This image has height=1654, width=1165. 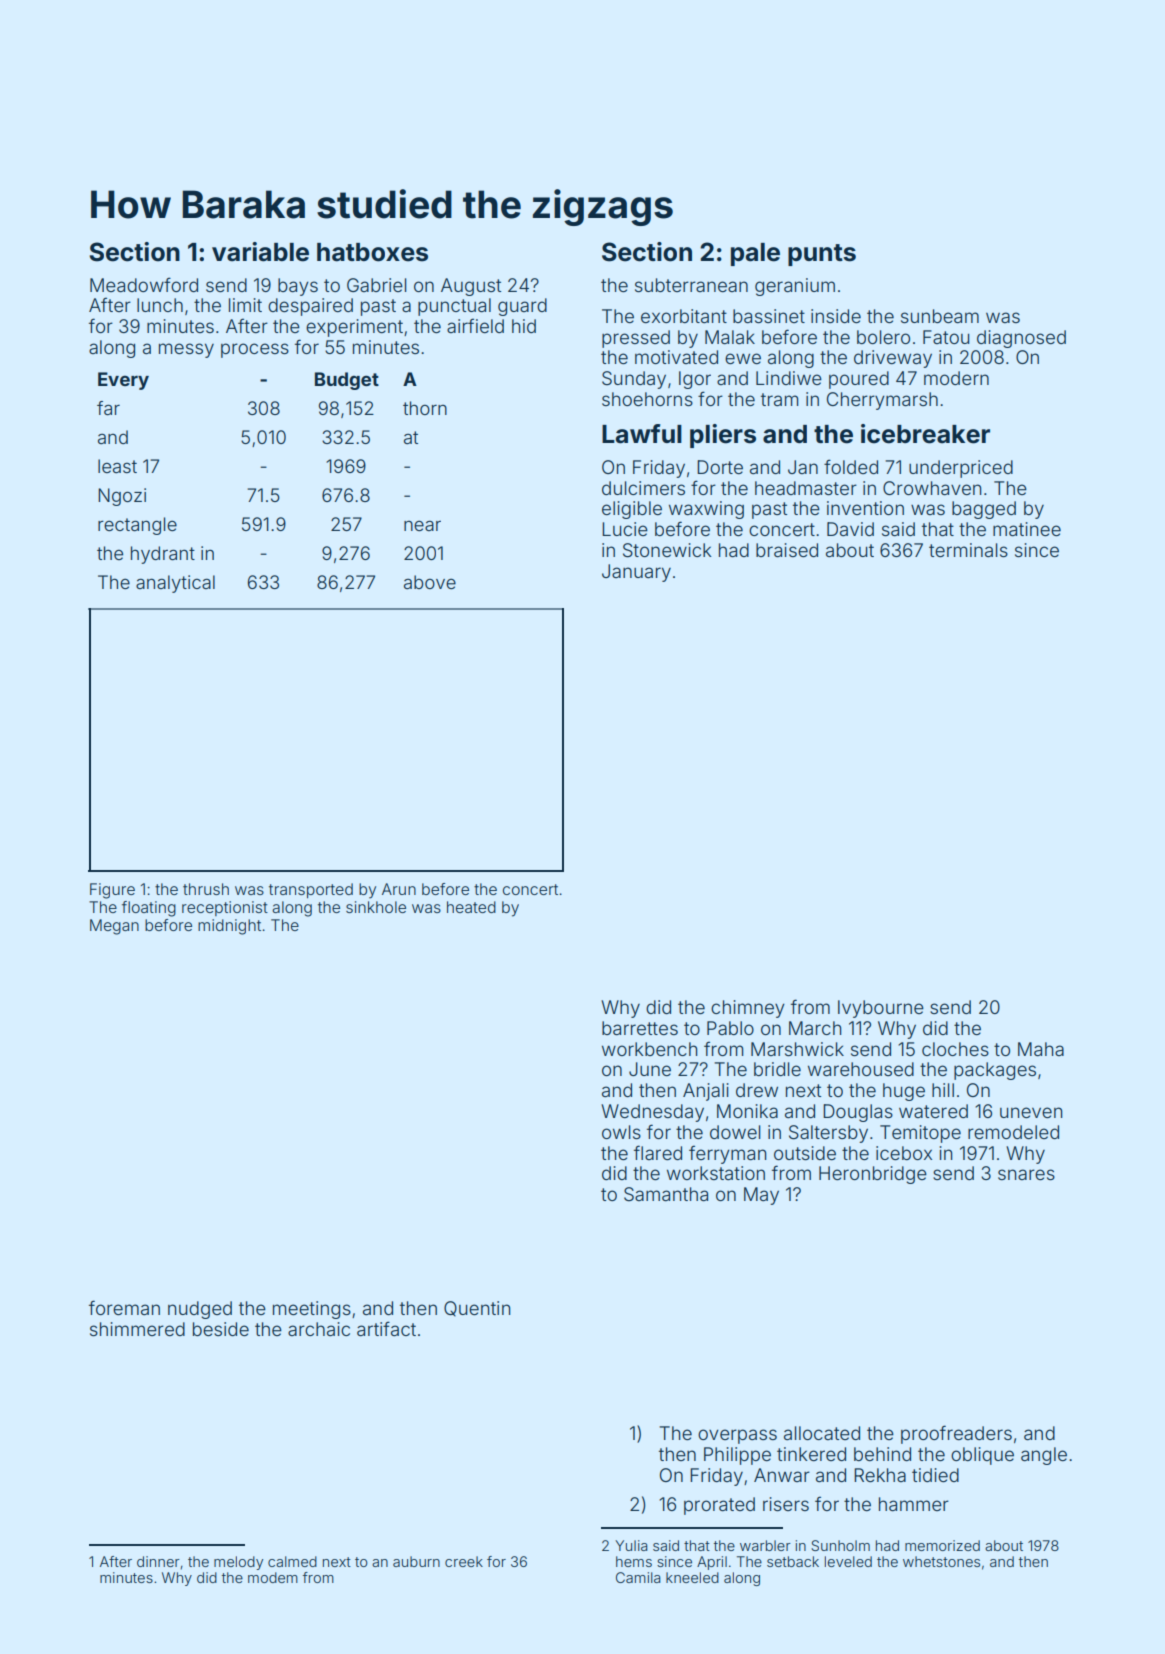 What do you see at coordinates (311, 890) in the image?
I see `transported` at bounding box center [311, 890].
